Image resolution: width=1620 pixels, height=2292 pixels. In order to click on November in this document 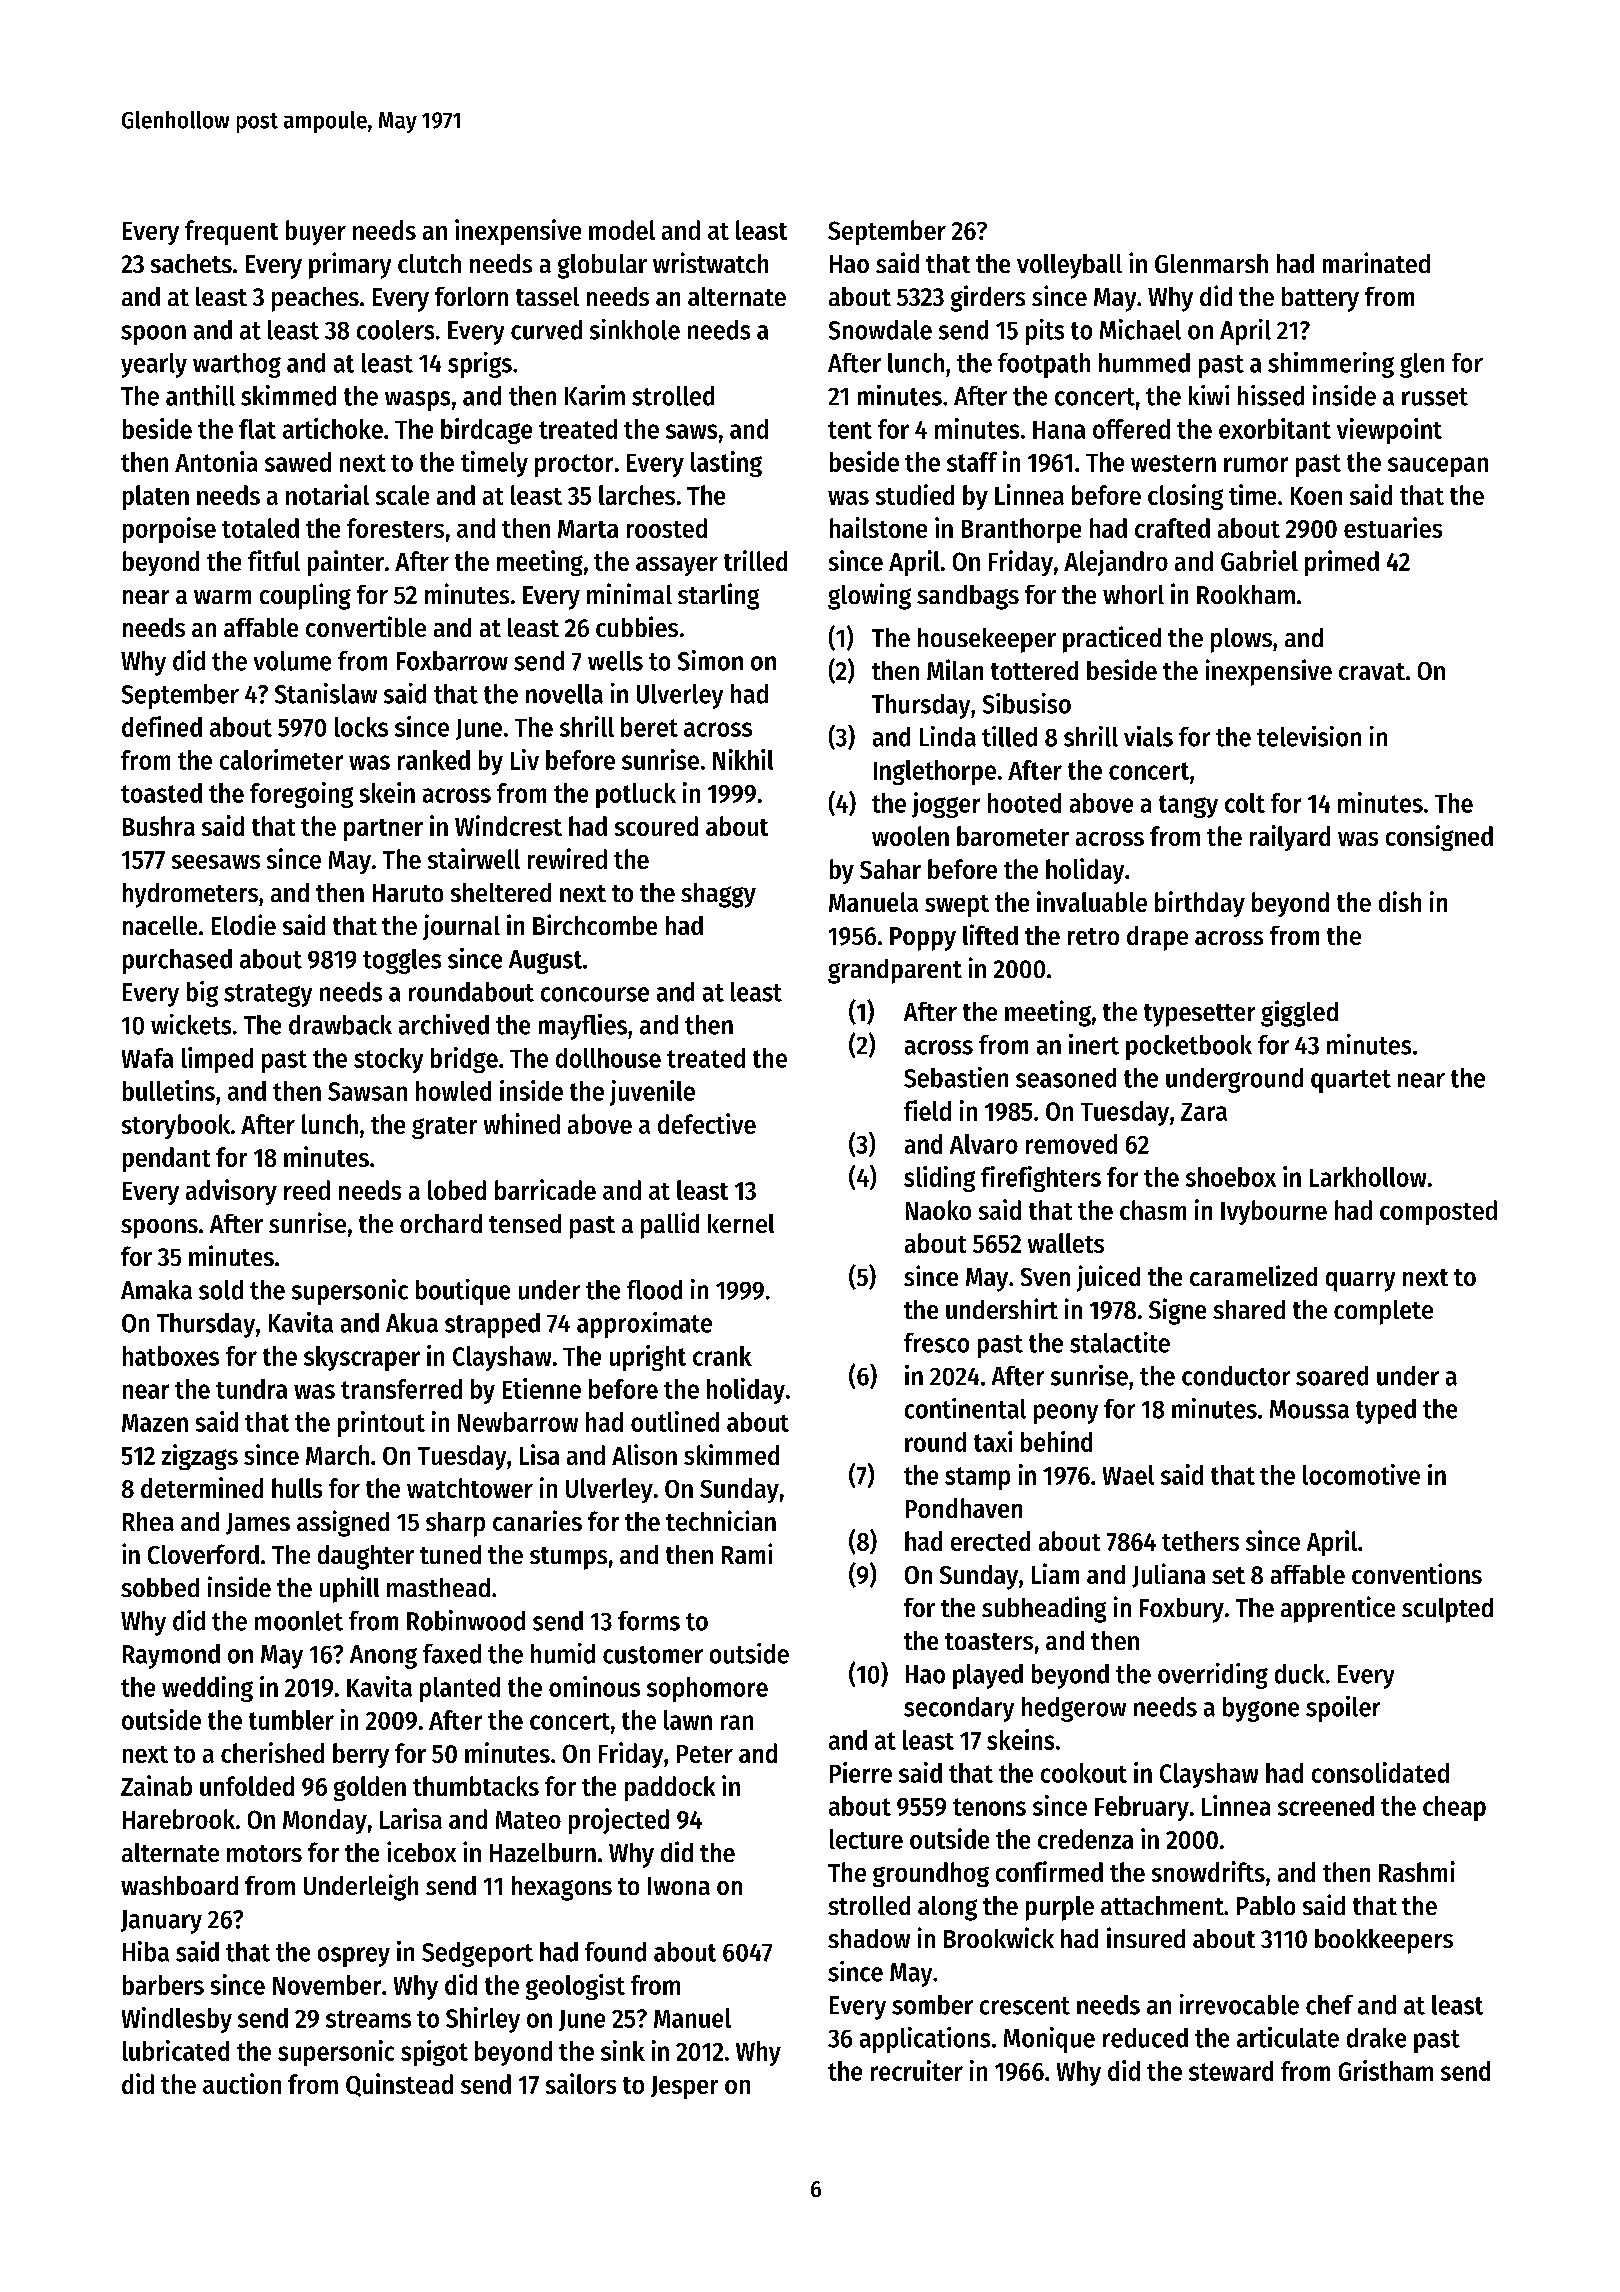, I will do `click(327, 1985)`.
